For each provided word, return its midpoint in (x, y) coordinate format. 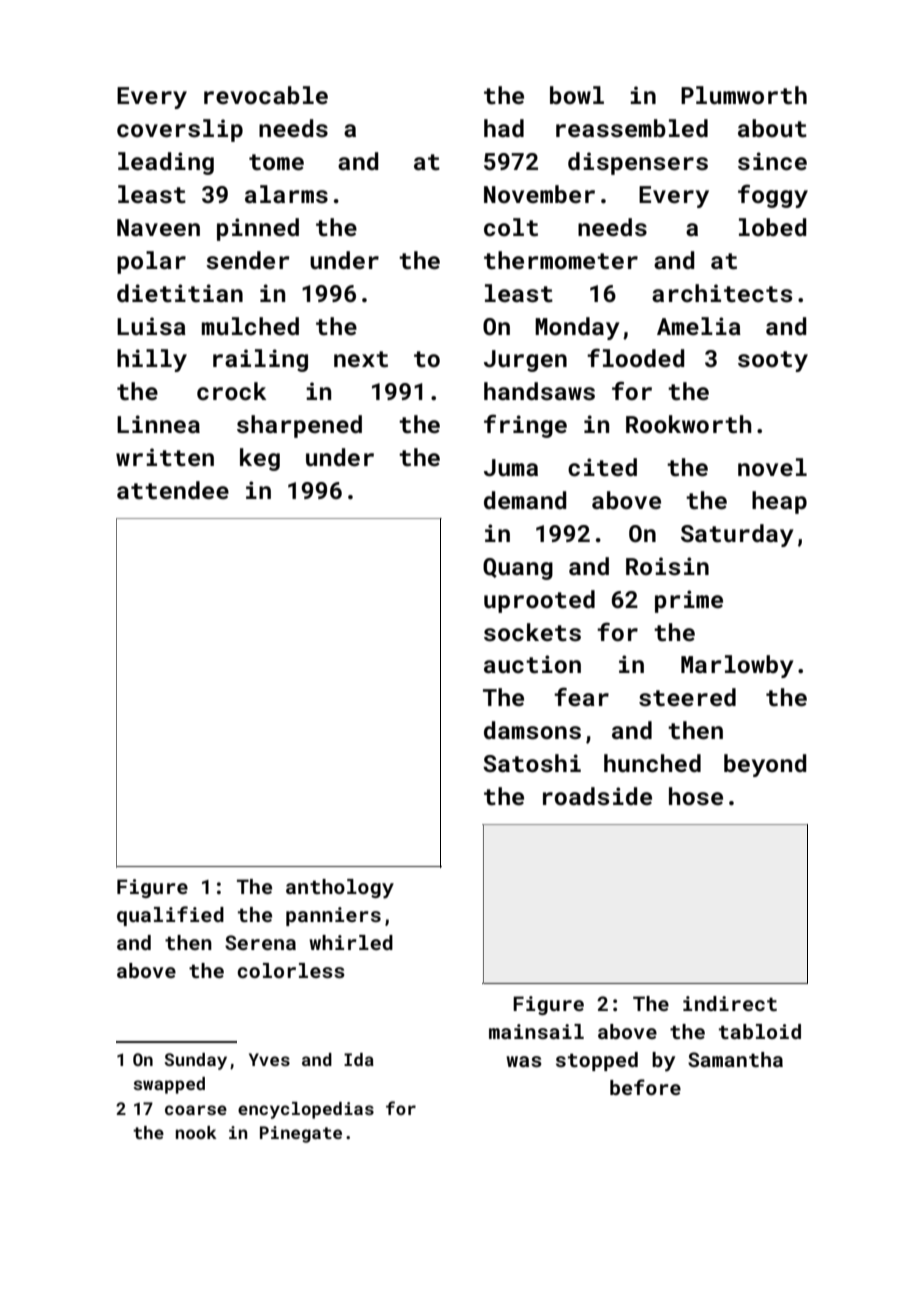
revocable (266, 95)
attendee (173, 490)
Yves (269, 1059)
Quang (518, 569)
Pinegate (301, 1134)
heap (779, 502)
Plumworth (744, 95)
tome (276, 162)
